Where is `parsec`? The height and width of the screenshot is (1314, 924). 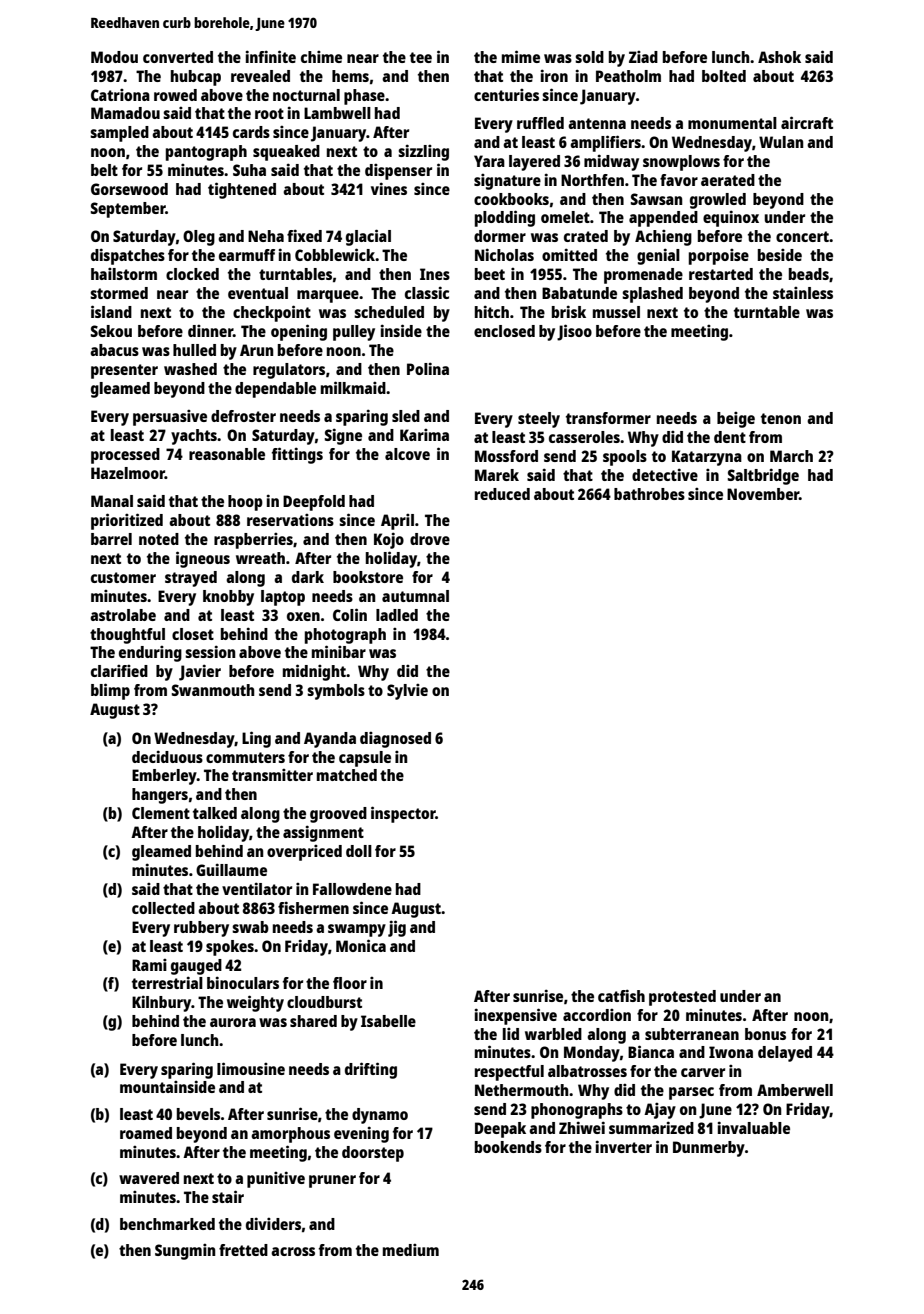 parsec is located at coordinates (691, 1093).
